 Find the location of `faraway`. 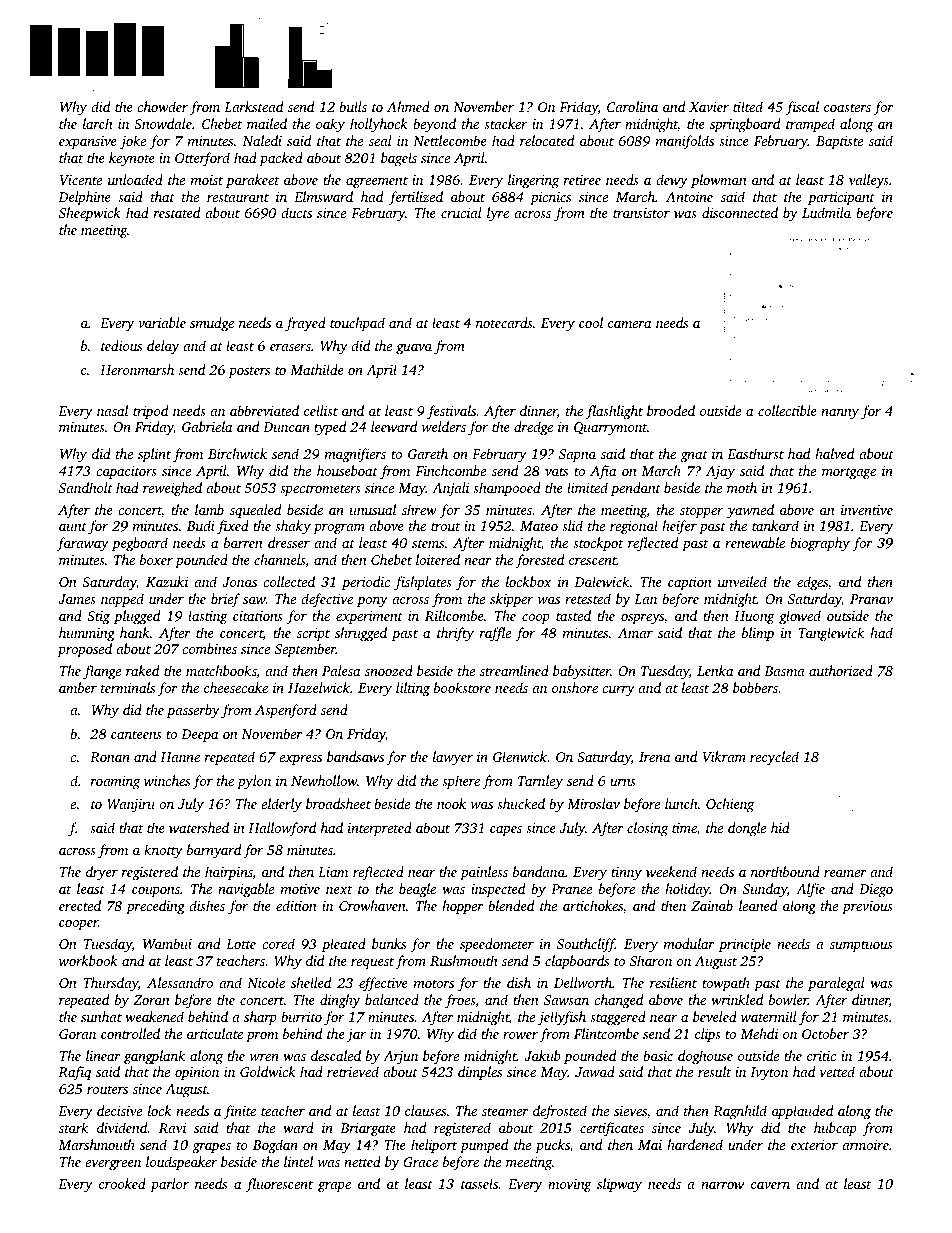

faraway is located at coordinates (83, 544).
